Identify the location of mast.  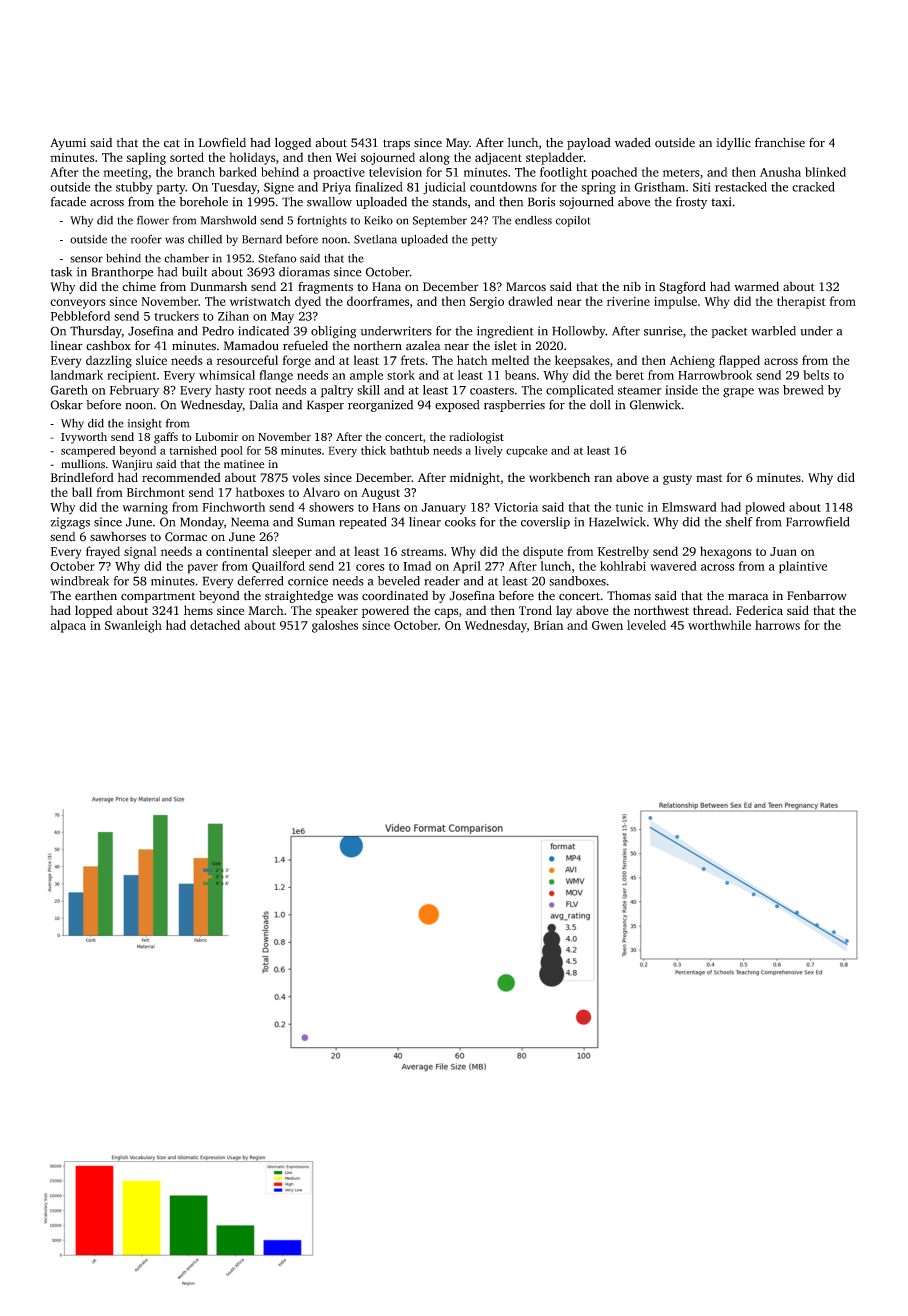
(709, 478).
